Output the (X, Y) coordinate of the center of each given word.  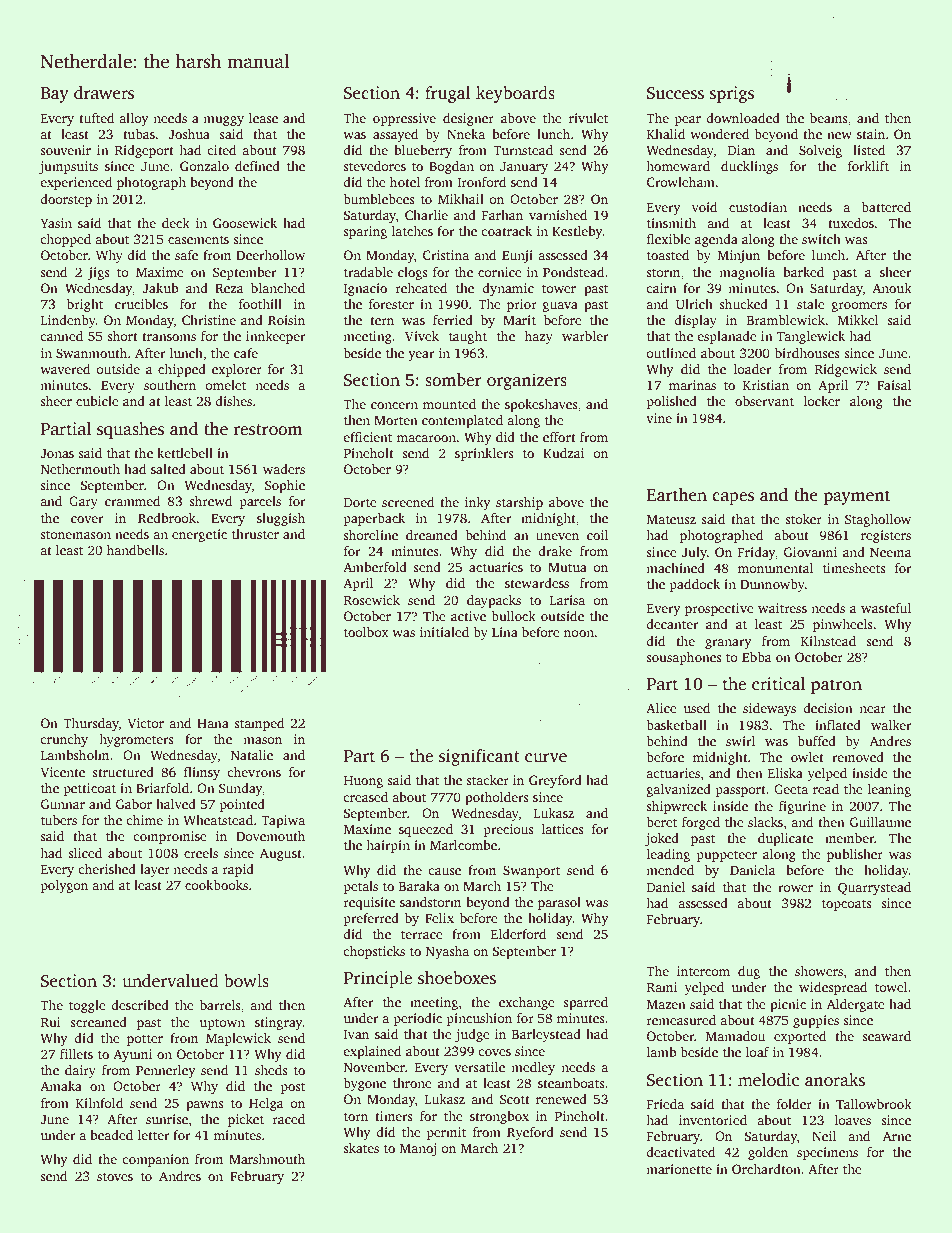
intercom (703, 971)
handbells (135, 550)
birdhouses (807, 353)
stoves (115, 1177)
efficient (367, 437)
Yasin (56, 223)
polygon (64, 886)
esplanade (726, 337)
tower (559, 289)
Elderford (518, 934)
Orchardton (766, 1169)
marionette (679, 1169)
